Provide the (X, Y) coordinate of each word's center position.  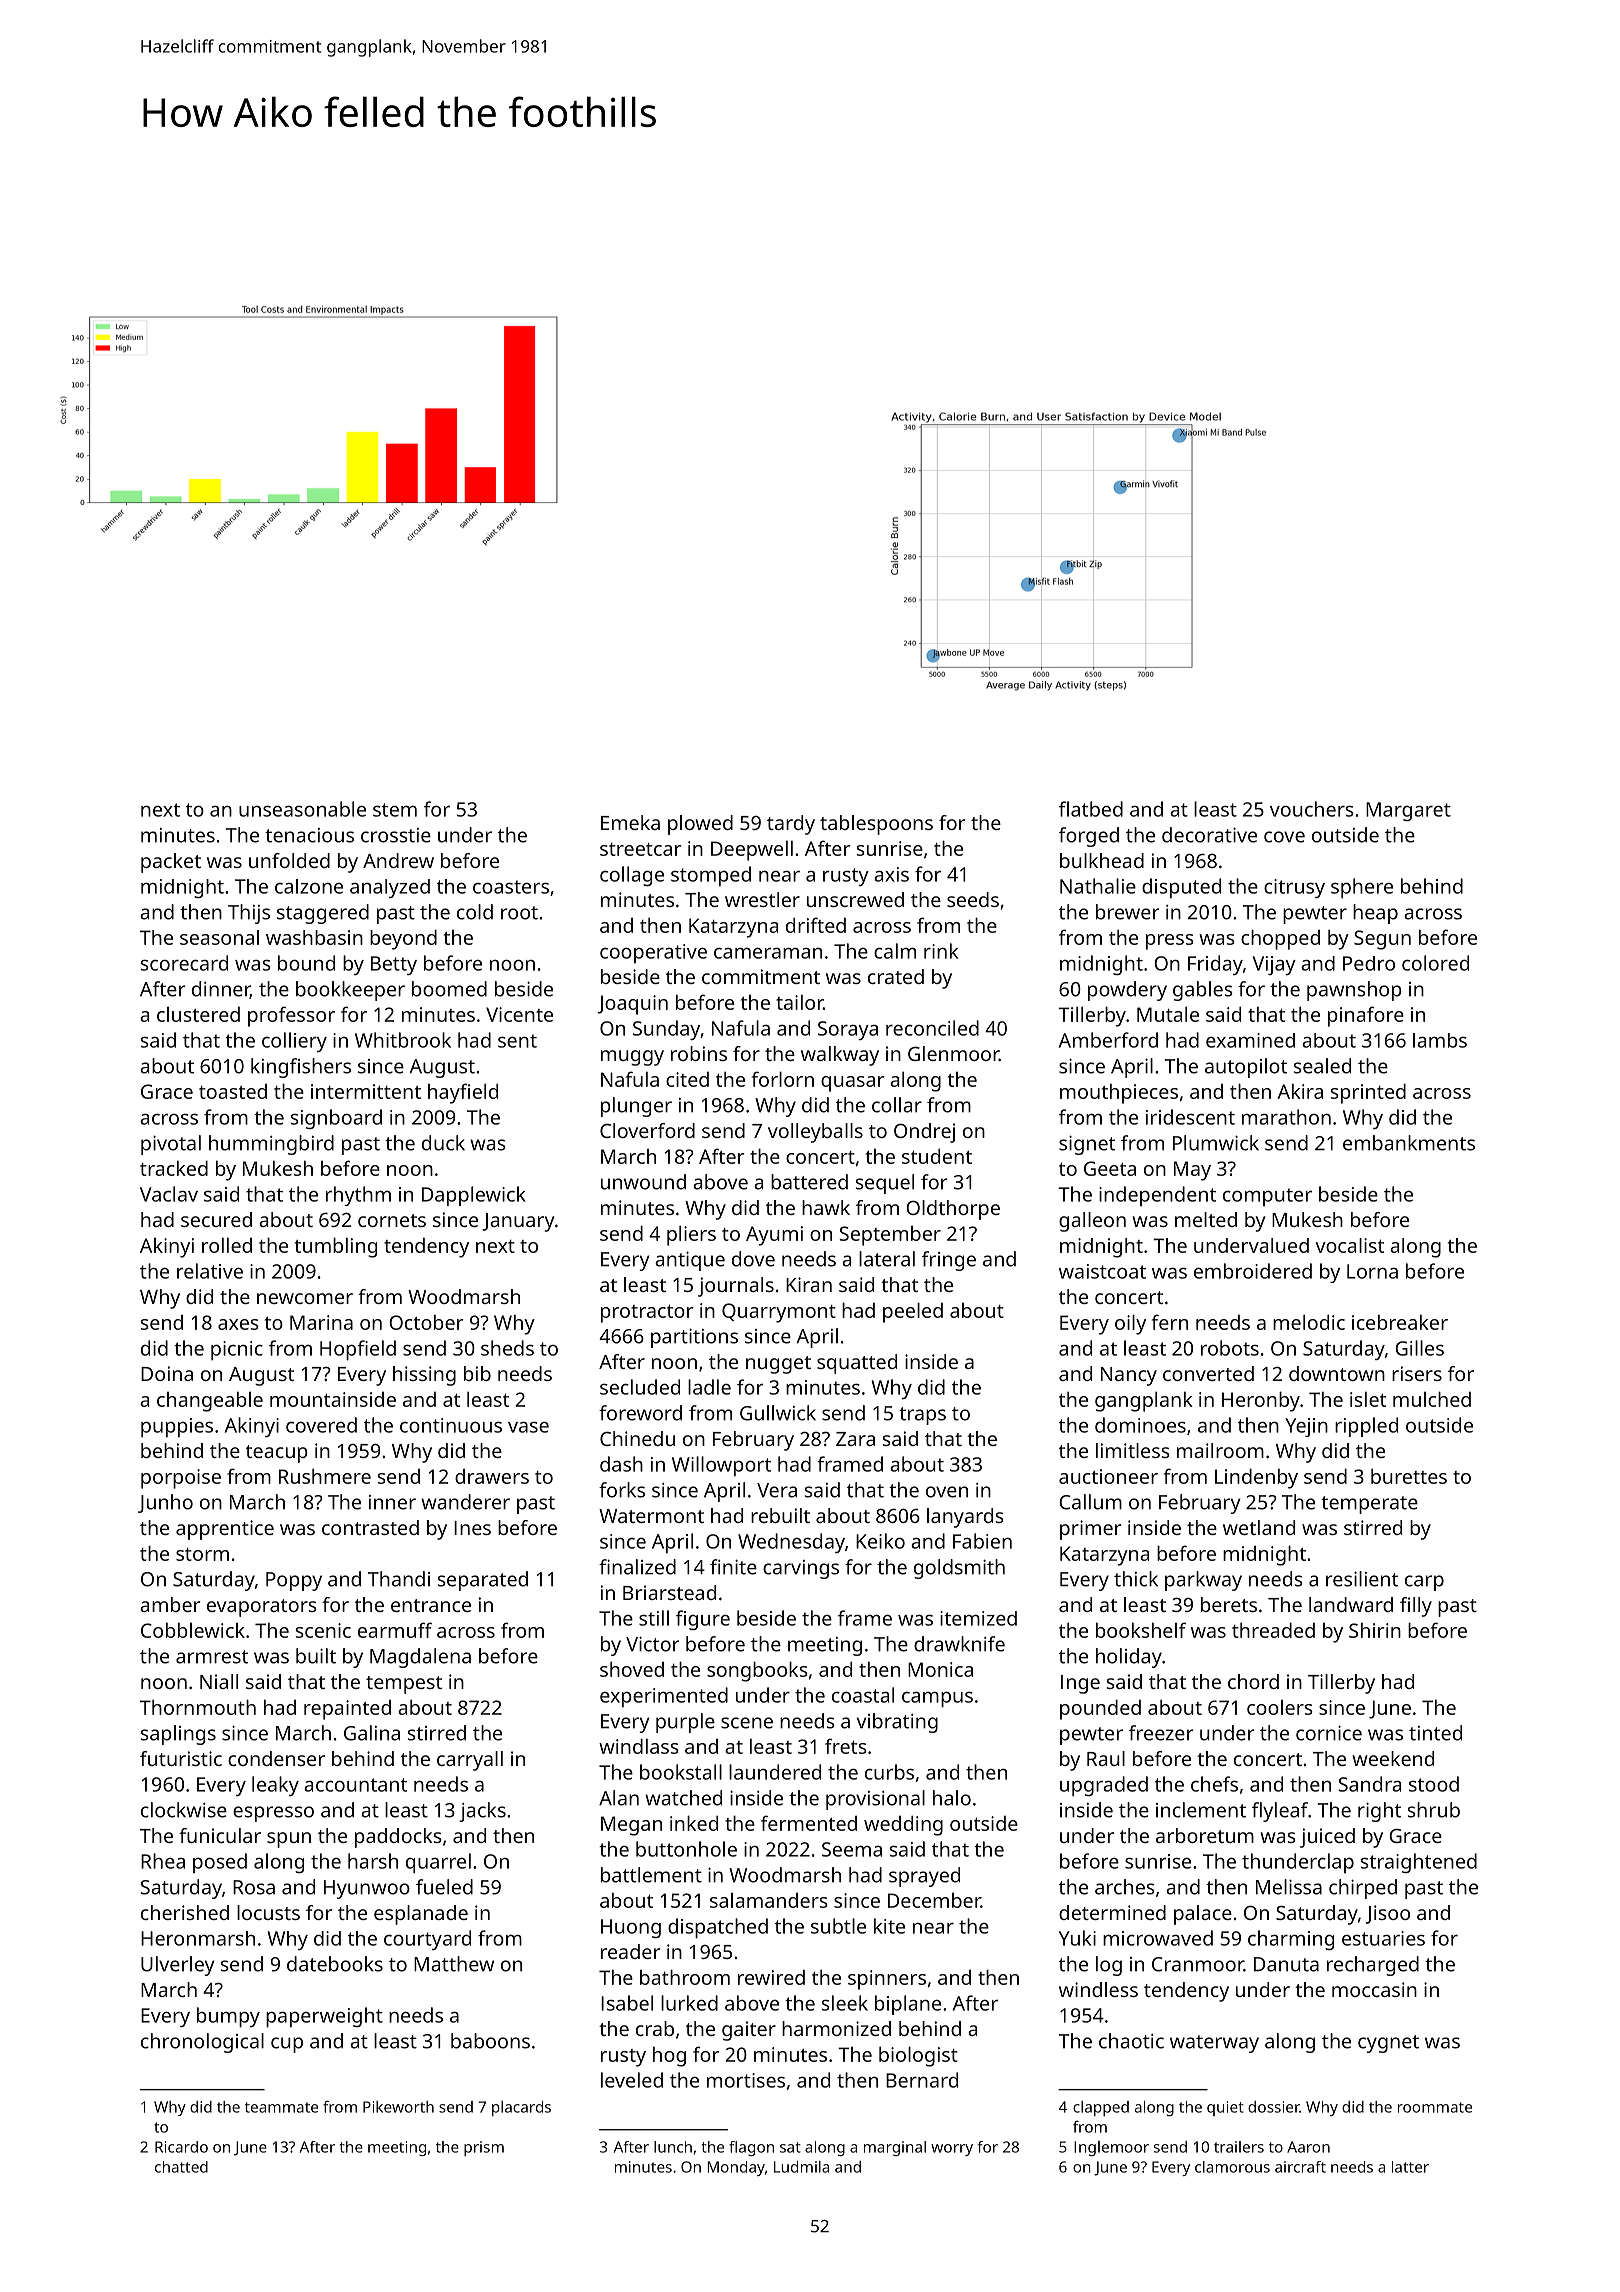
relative (210, 1271)
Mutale (1168, 1014)
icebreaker (1400, 1322)
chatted (181, 2167)
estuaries (1383, 1938)
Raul (1106, 1758)
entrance (431, 1605)
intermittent (366, 1091)
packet (171, 863)
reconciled (932, 1028)
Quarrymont (779, 1313)
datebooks (335, 1964)
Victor (652, 1644)
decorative (1209, 835)
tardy (791, 825)
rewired (771, 1977)
